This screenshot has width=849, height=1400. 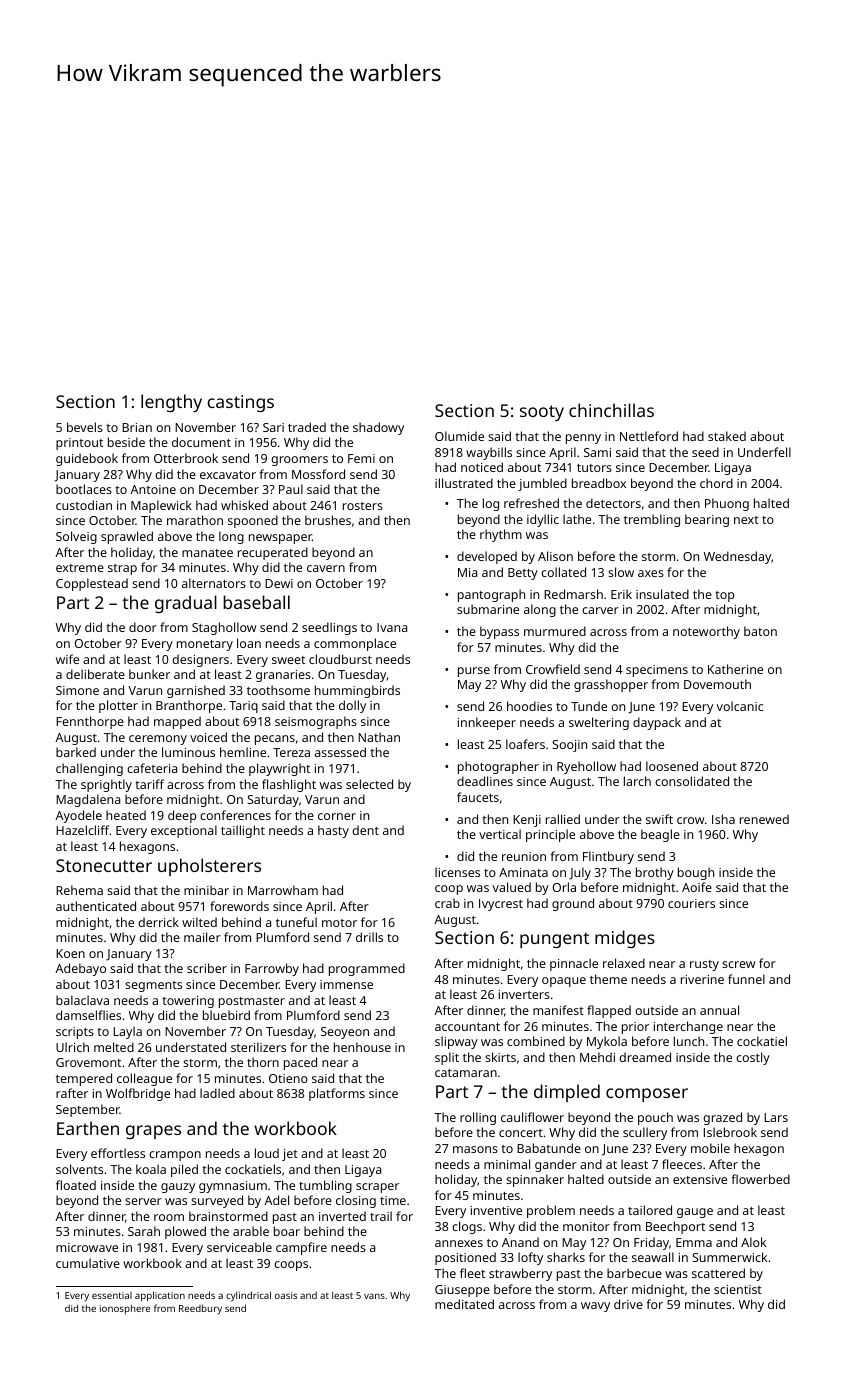 What do you see at coordinates (478, 797) in the screenshot?
I see `faucets` at bounding box center [478, 797].
